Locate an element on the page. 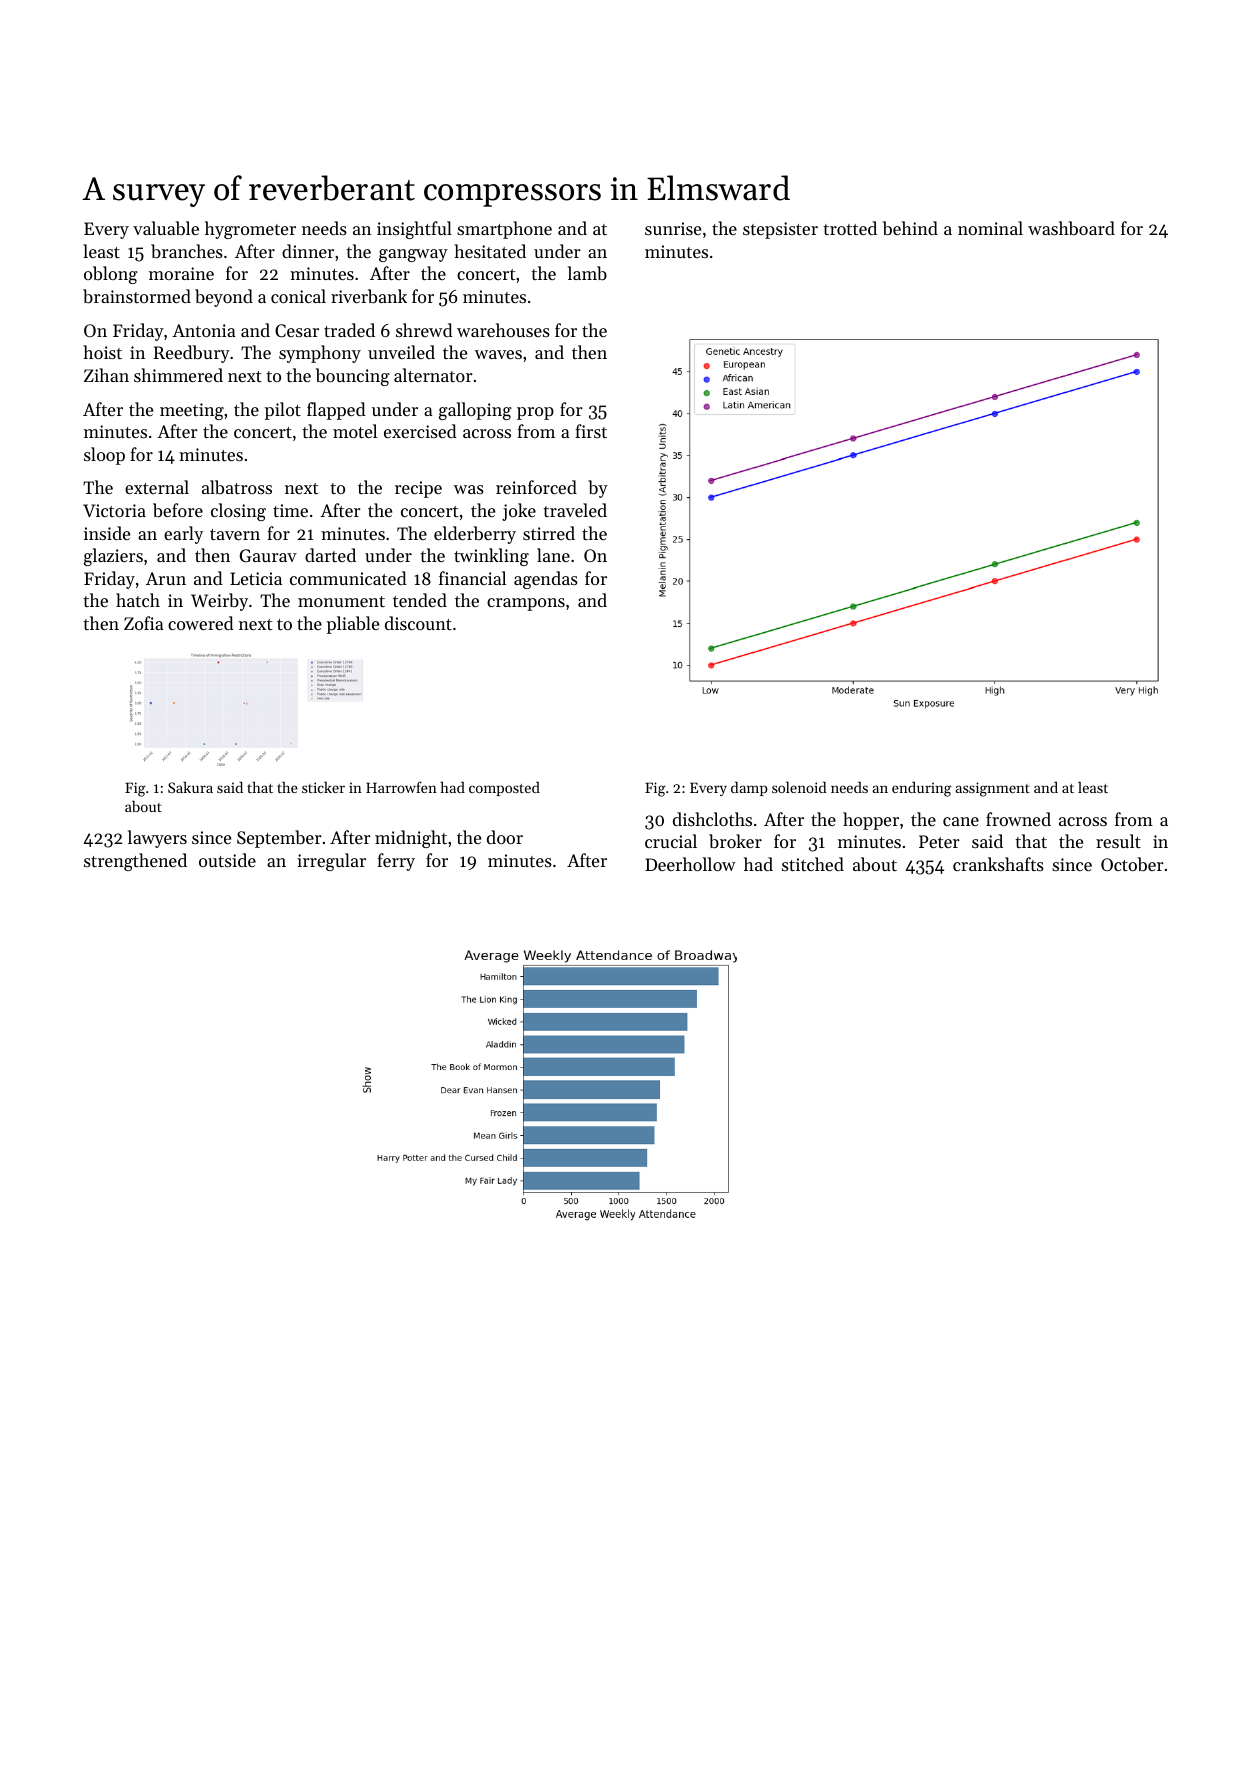  enduring is located at coordinates (922, 789).
